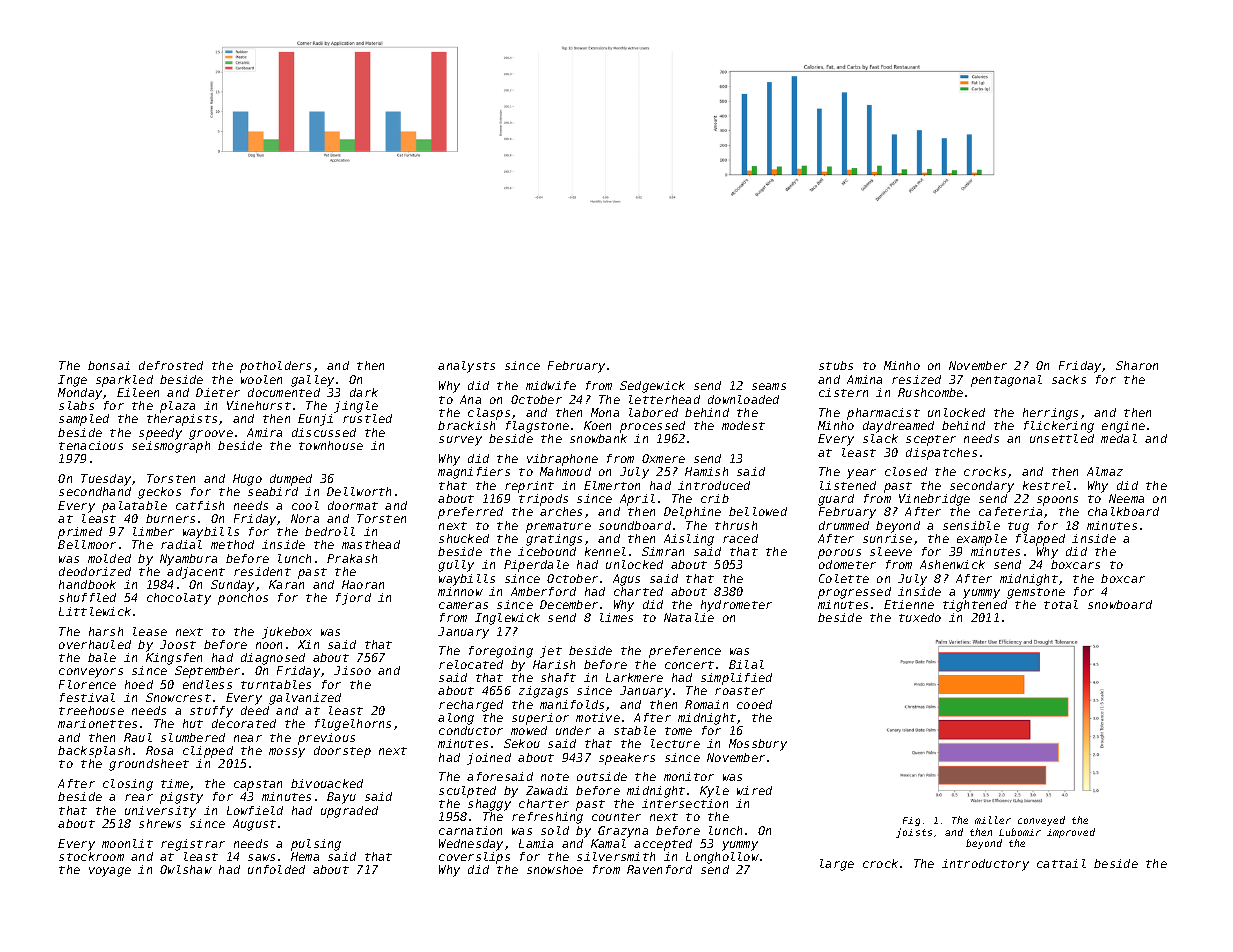 The height and width of the screenshot is (952, 1233). I want to click on unfolded, so click(276, 869).
